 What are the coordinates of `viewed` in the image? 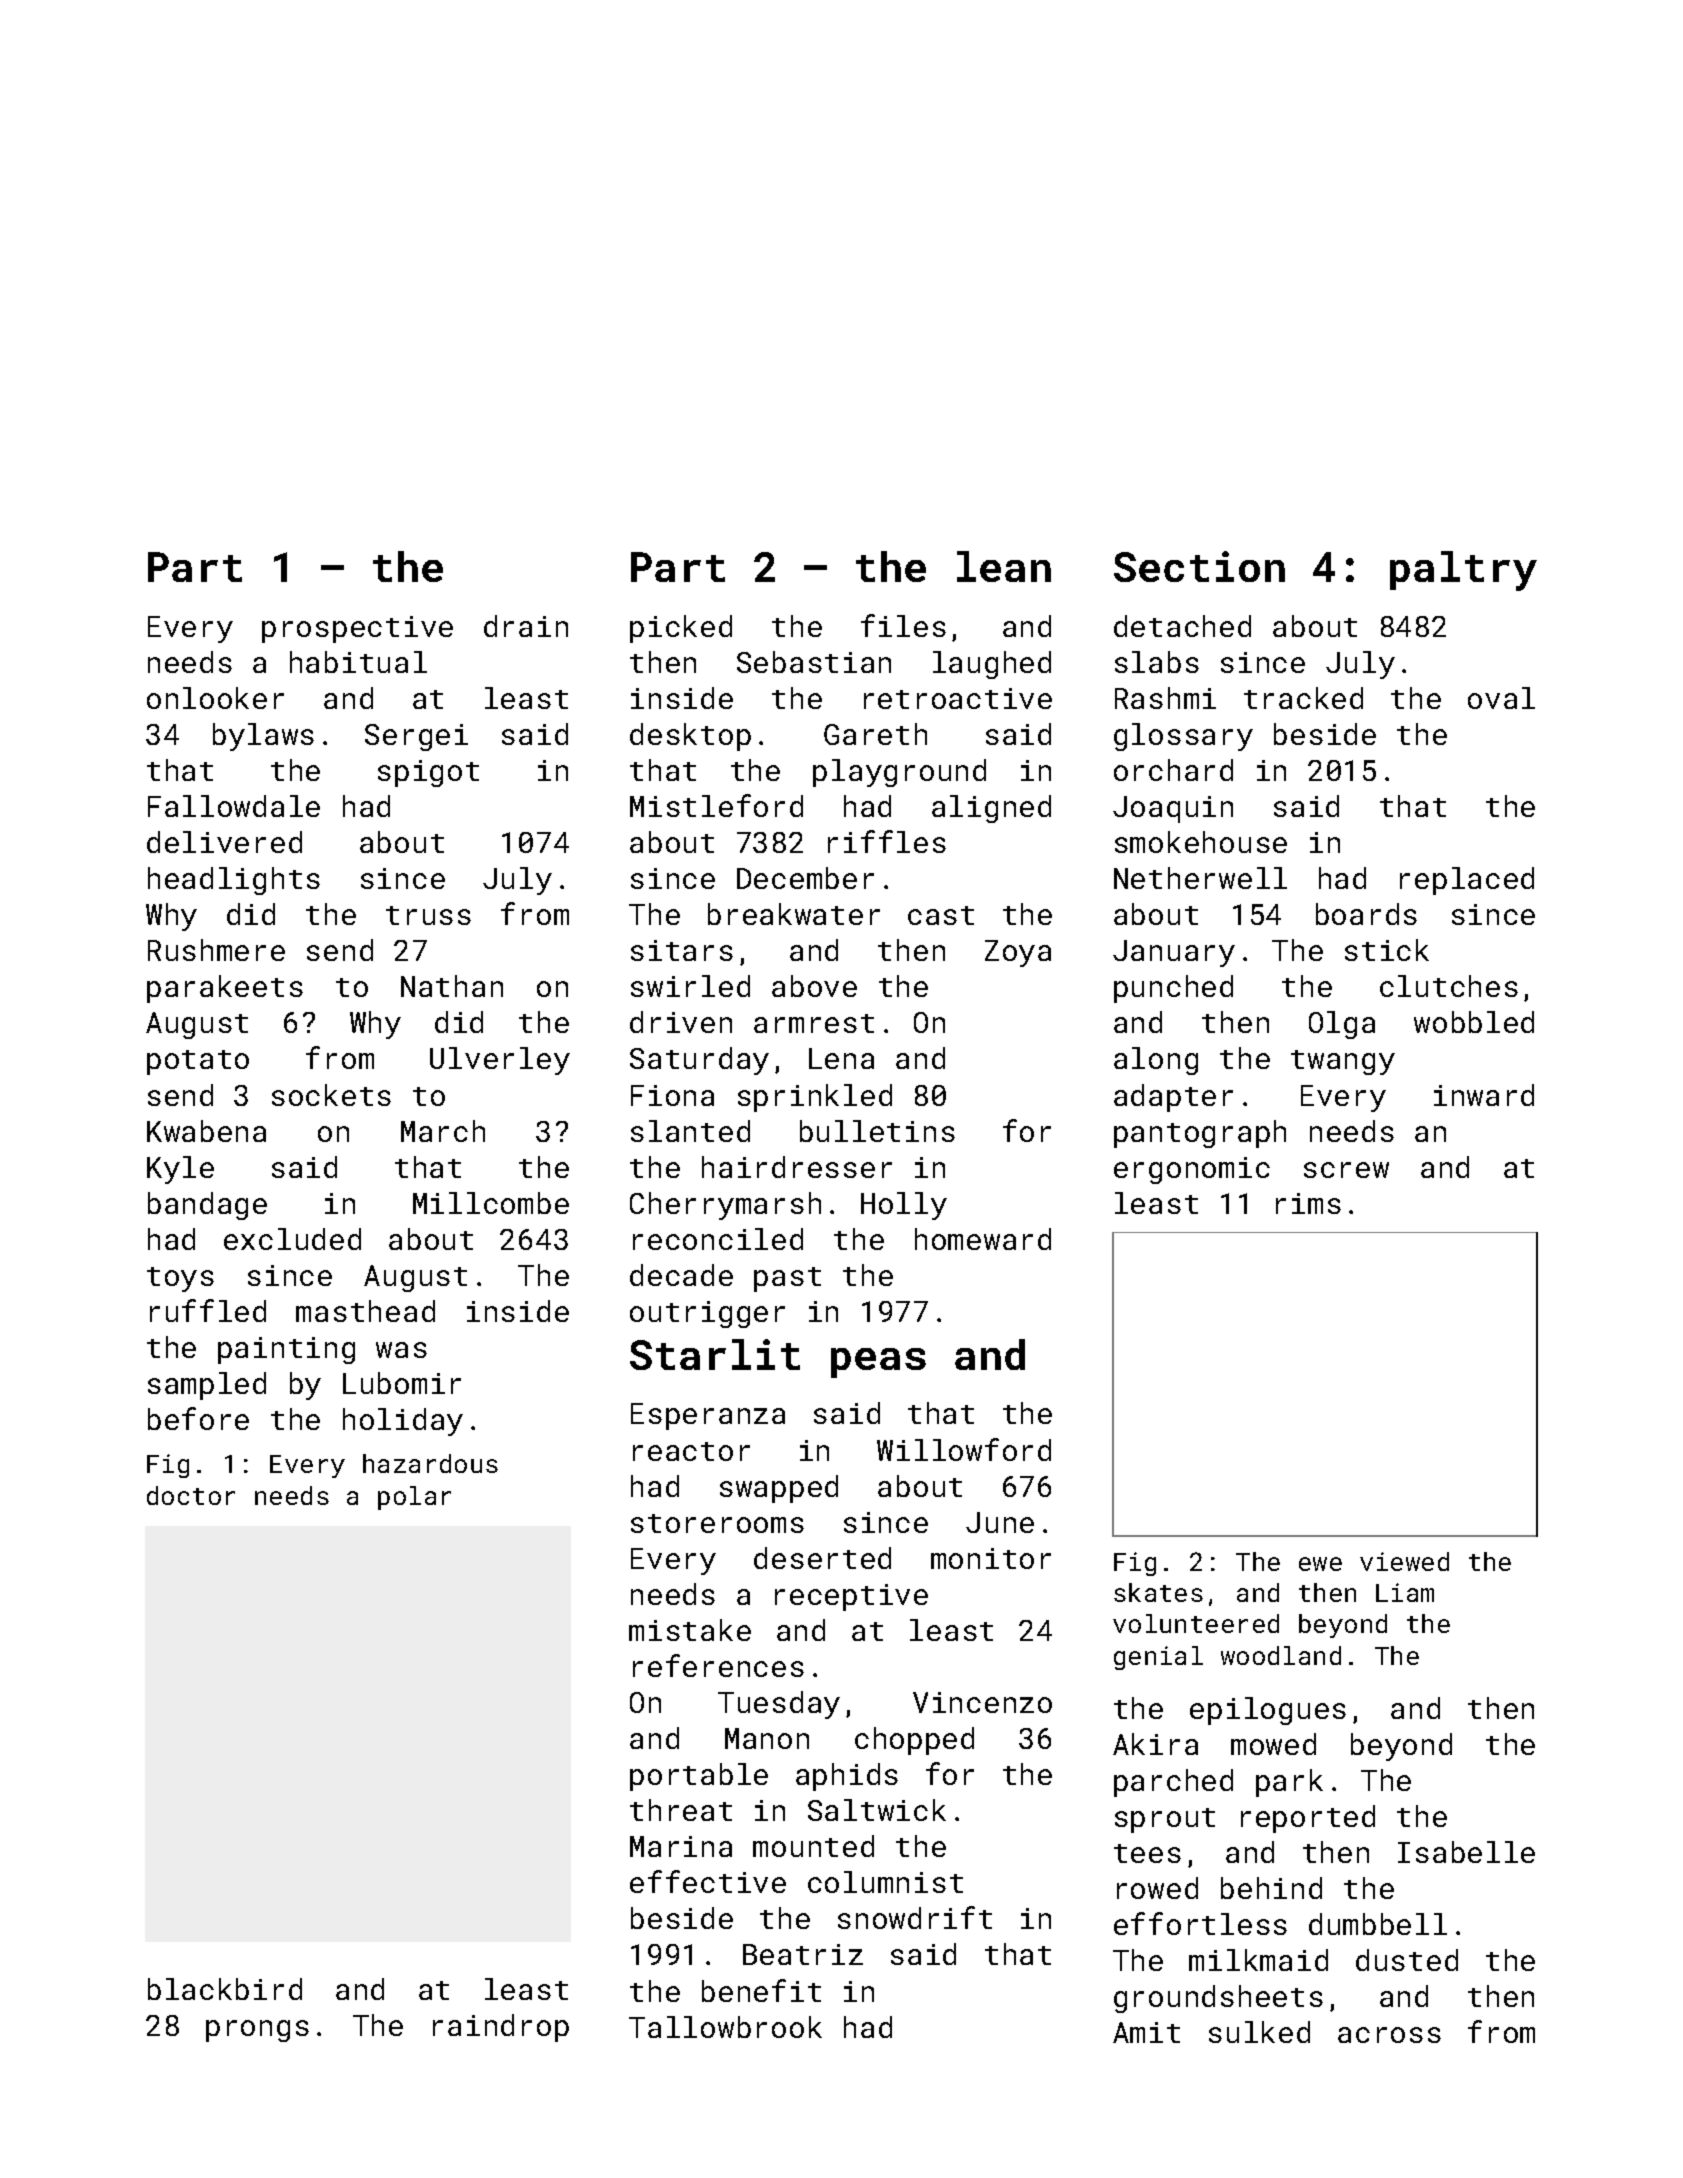 It's located at (1404, 1561).
